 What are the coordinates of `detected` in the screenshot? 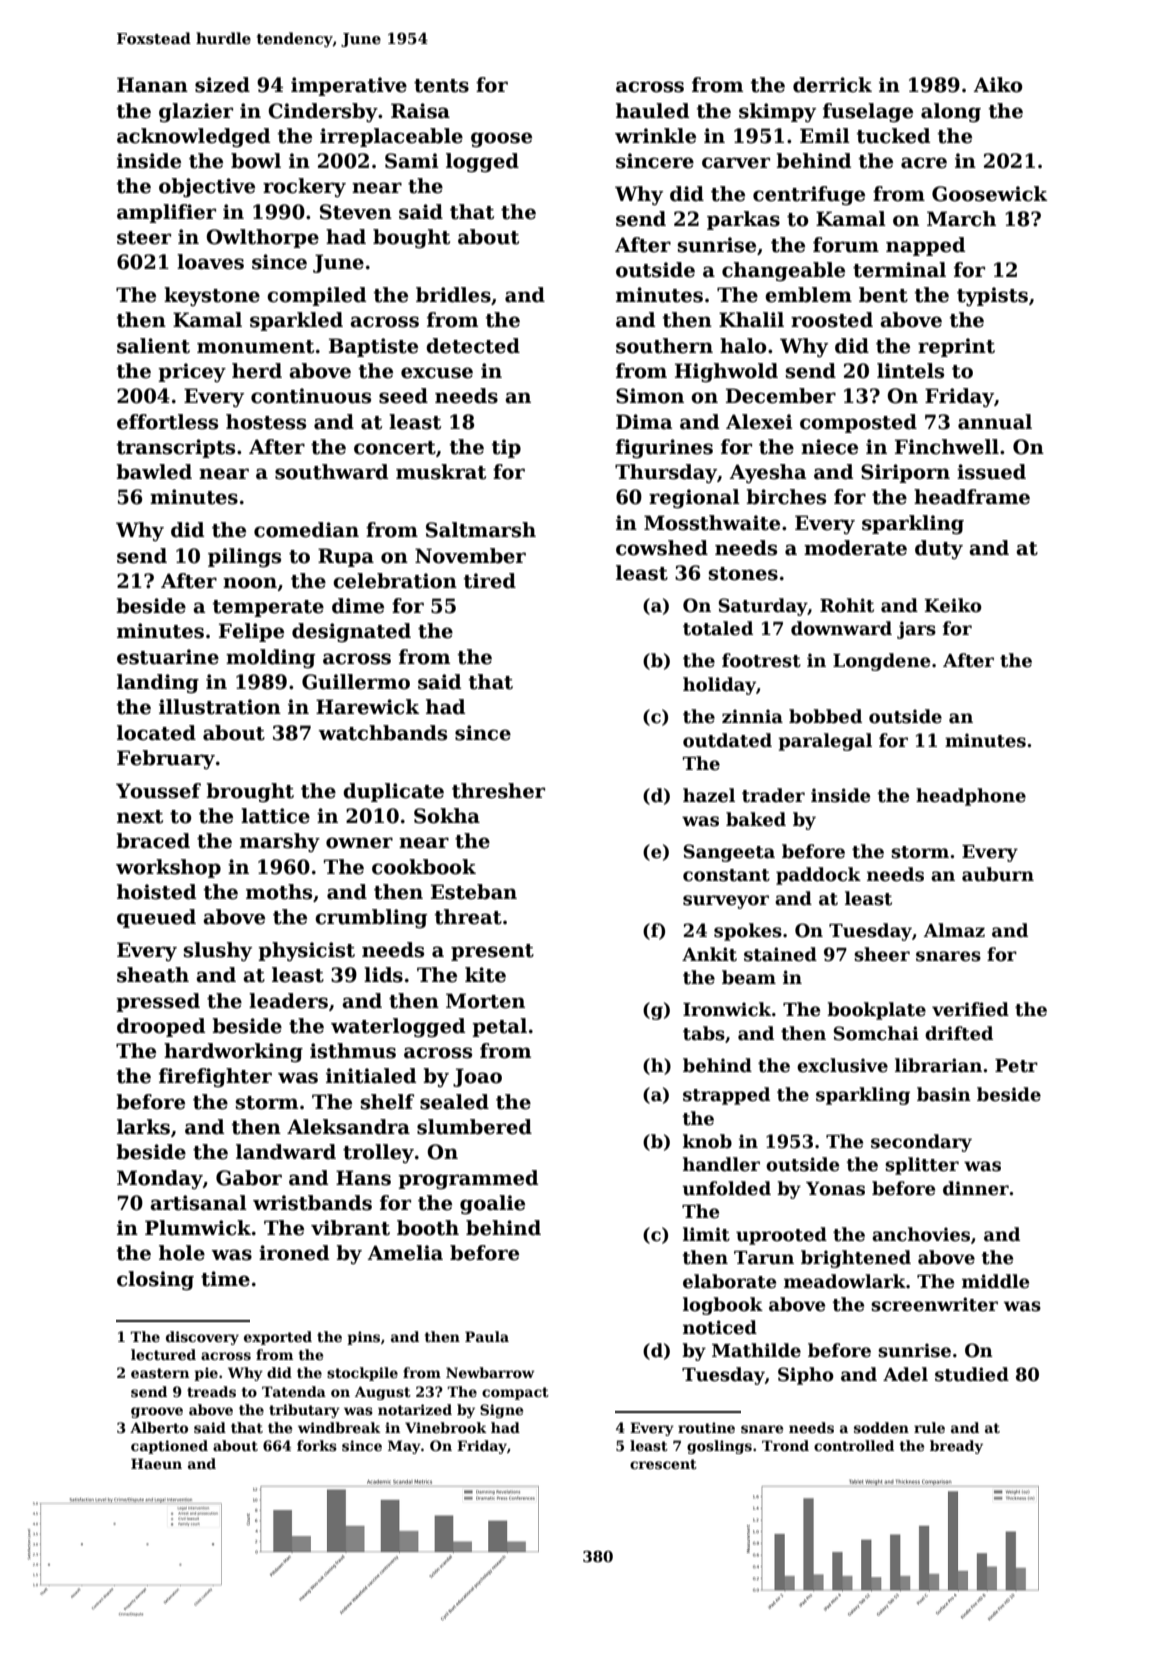 It's located at (473, 346).
